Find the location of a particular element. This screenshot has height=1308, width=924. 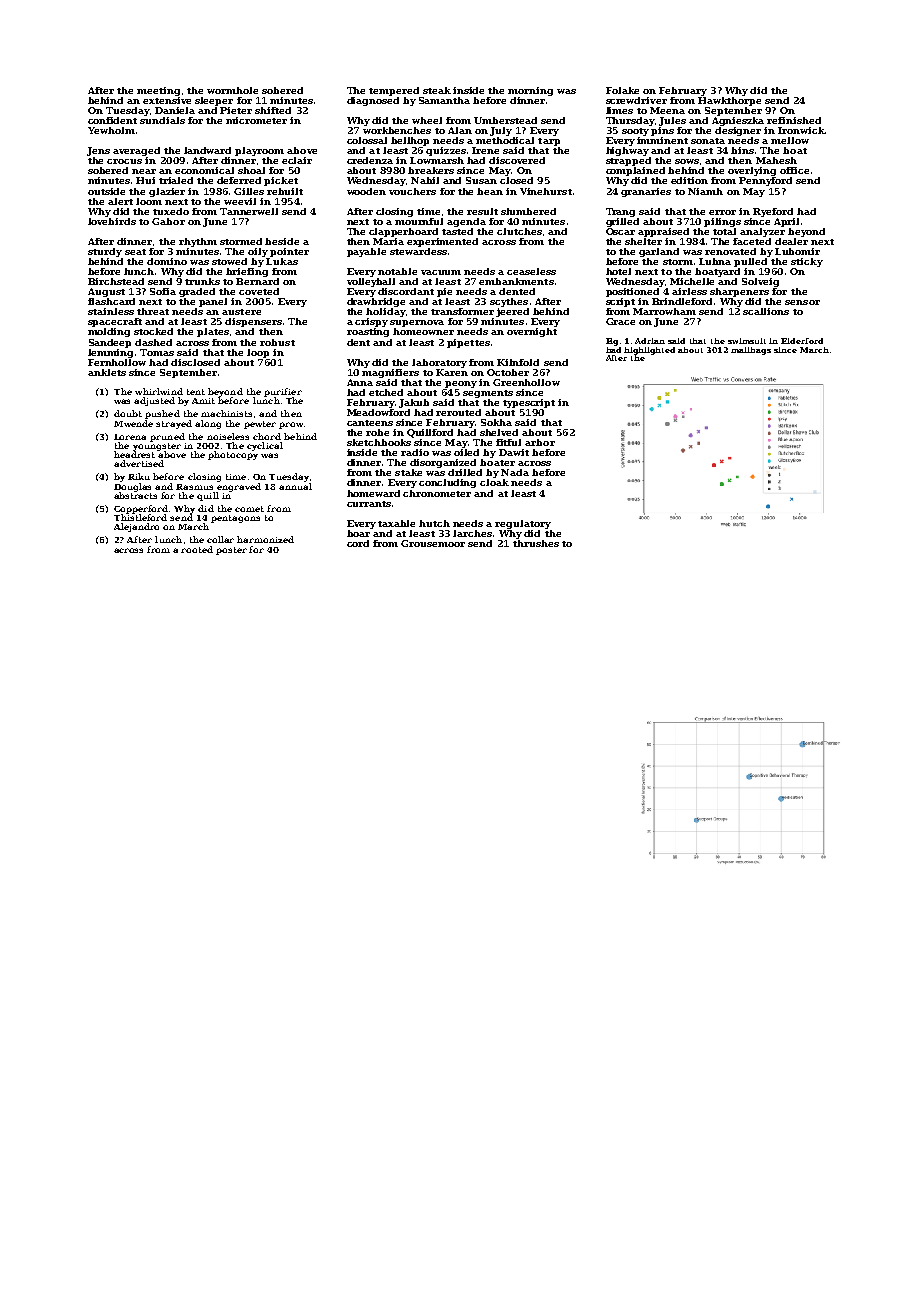

Pieter is located at coordinates (236, 110).
